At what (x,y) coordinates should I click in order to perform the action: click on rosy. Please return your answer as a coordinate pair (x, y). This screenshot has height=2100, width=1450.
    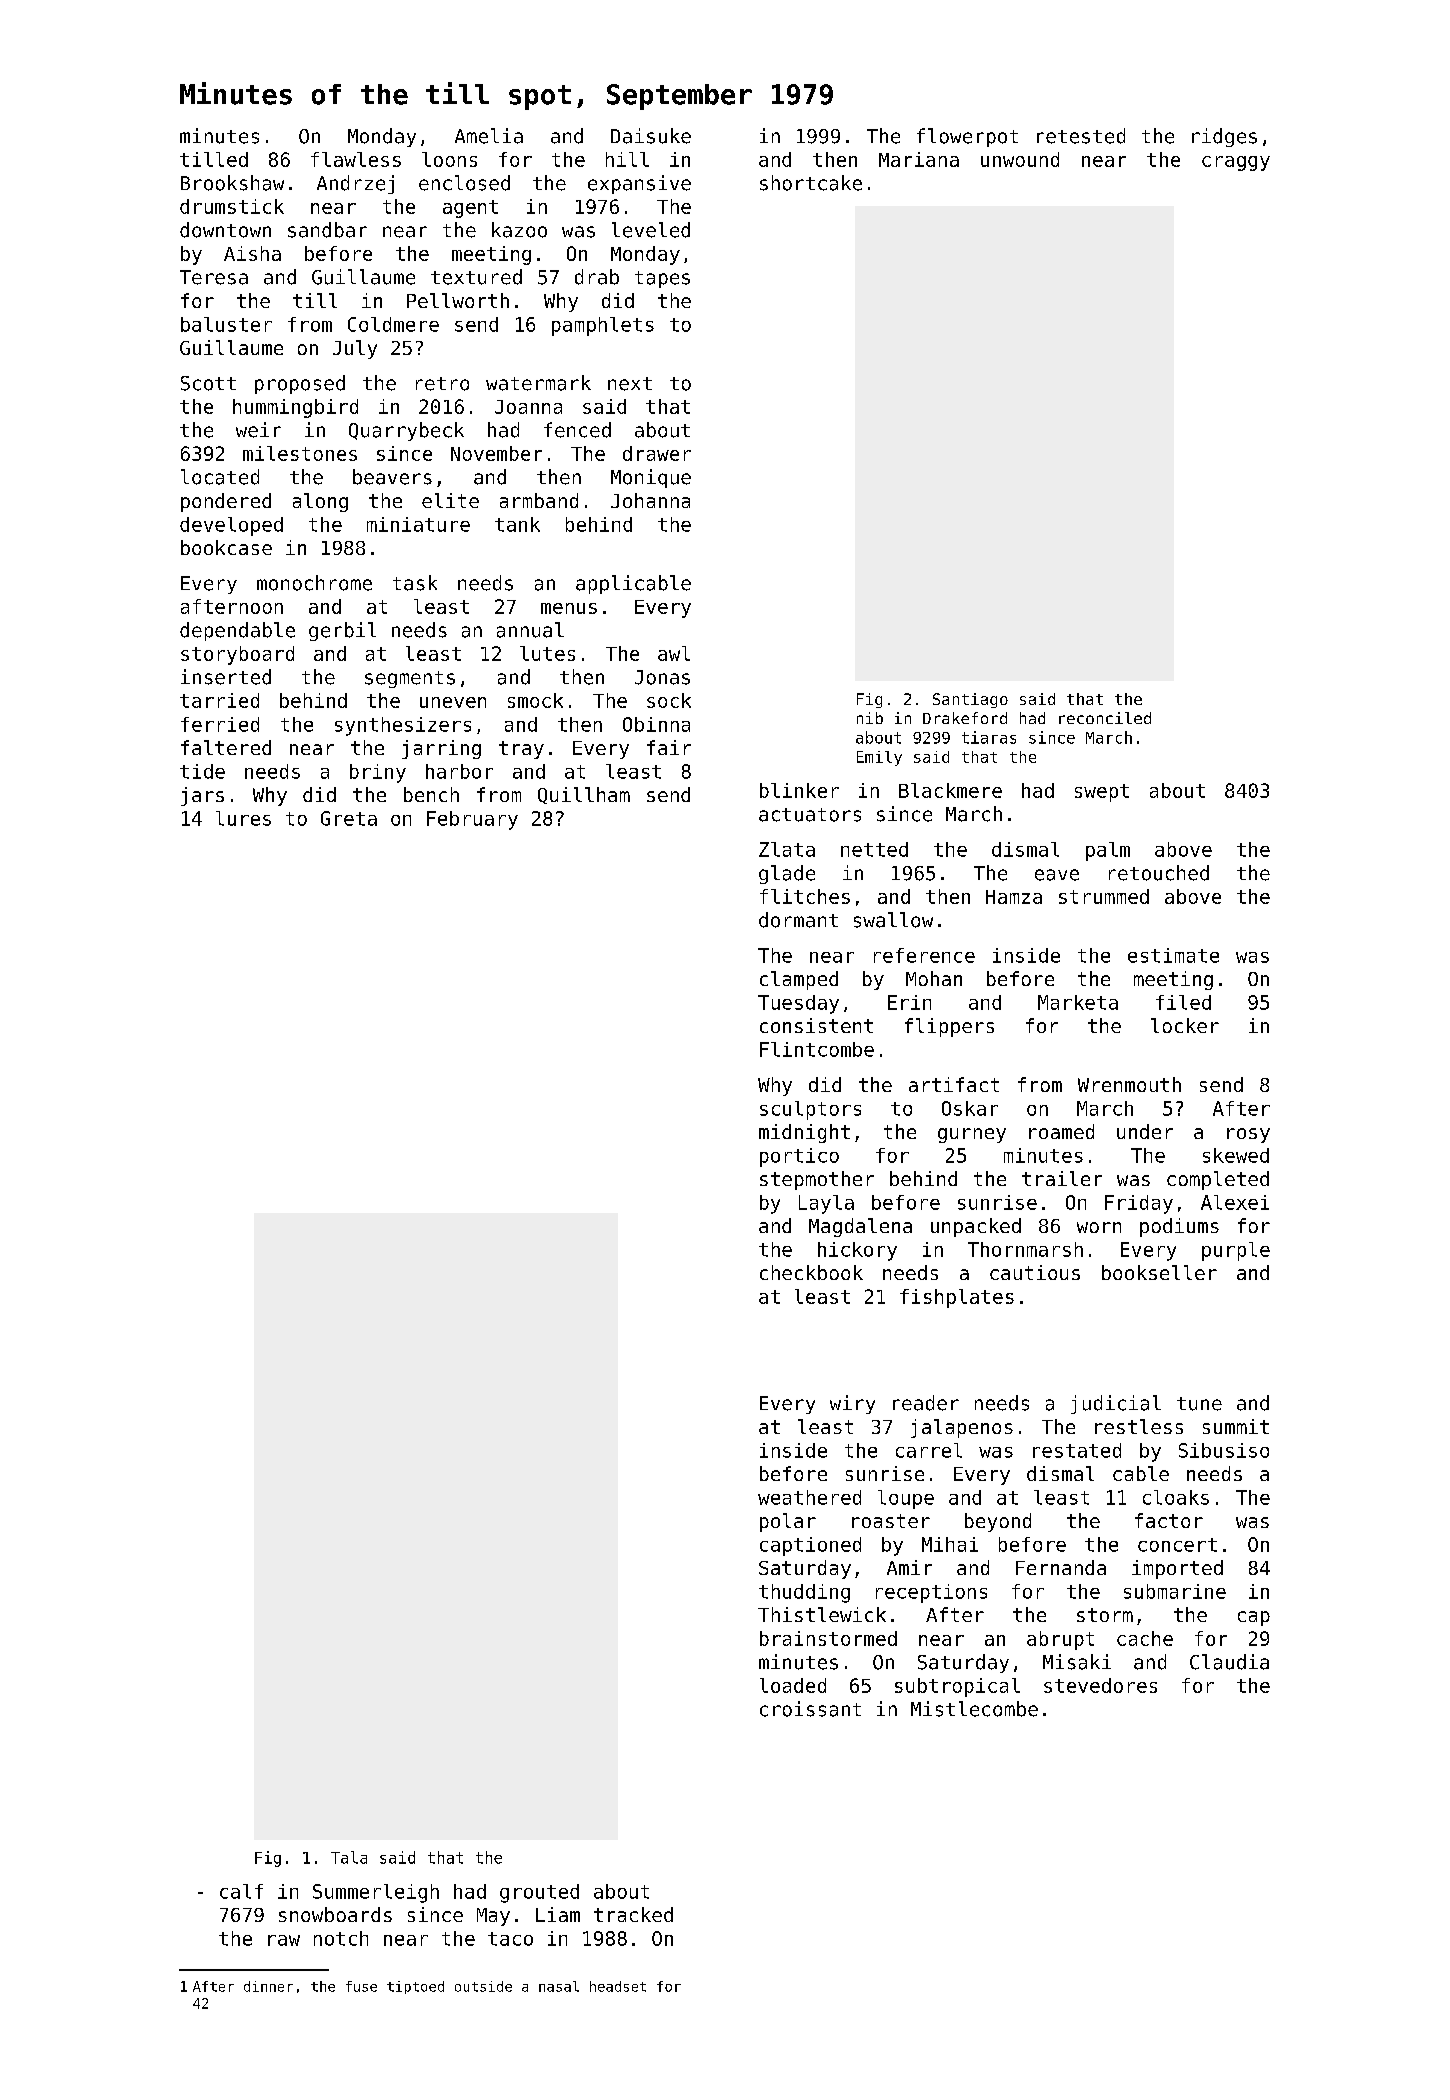
    Looking at the image, I should click on (1248, 1135).
